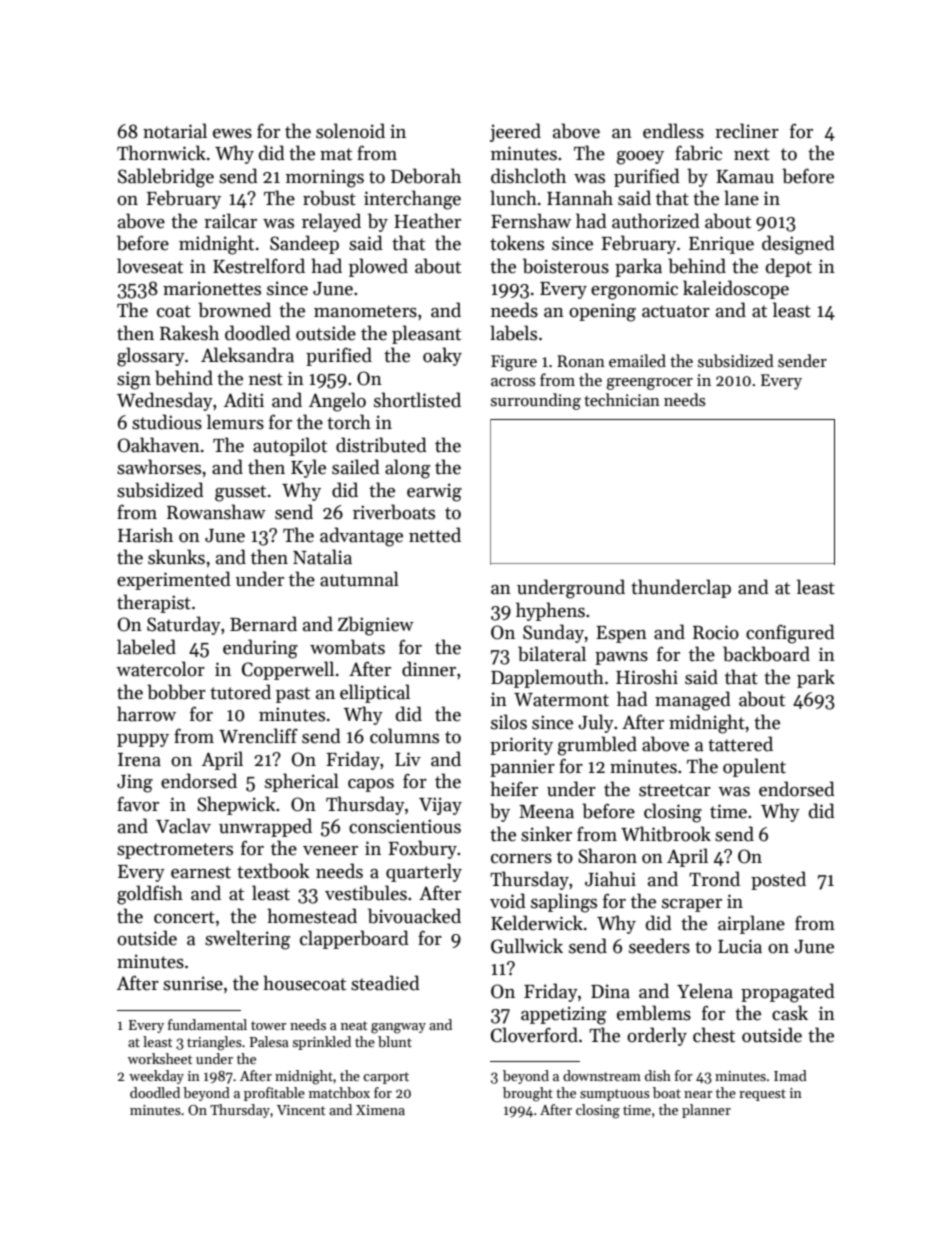 This document has height=1233, width=952. I want to click on backboard, so click(766, 654).
